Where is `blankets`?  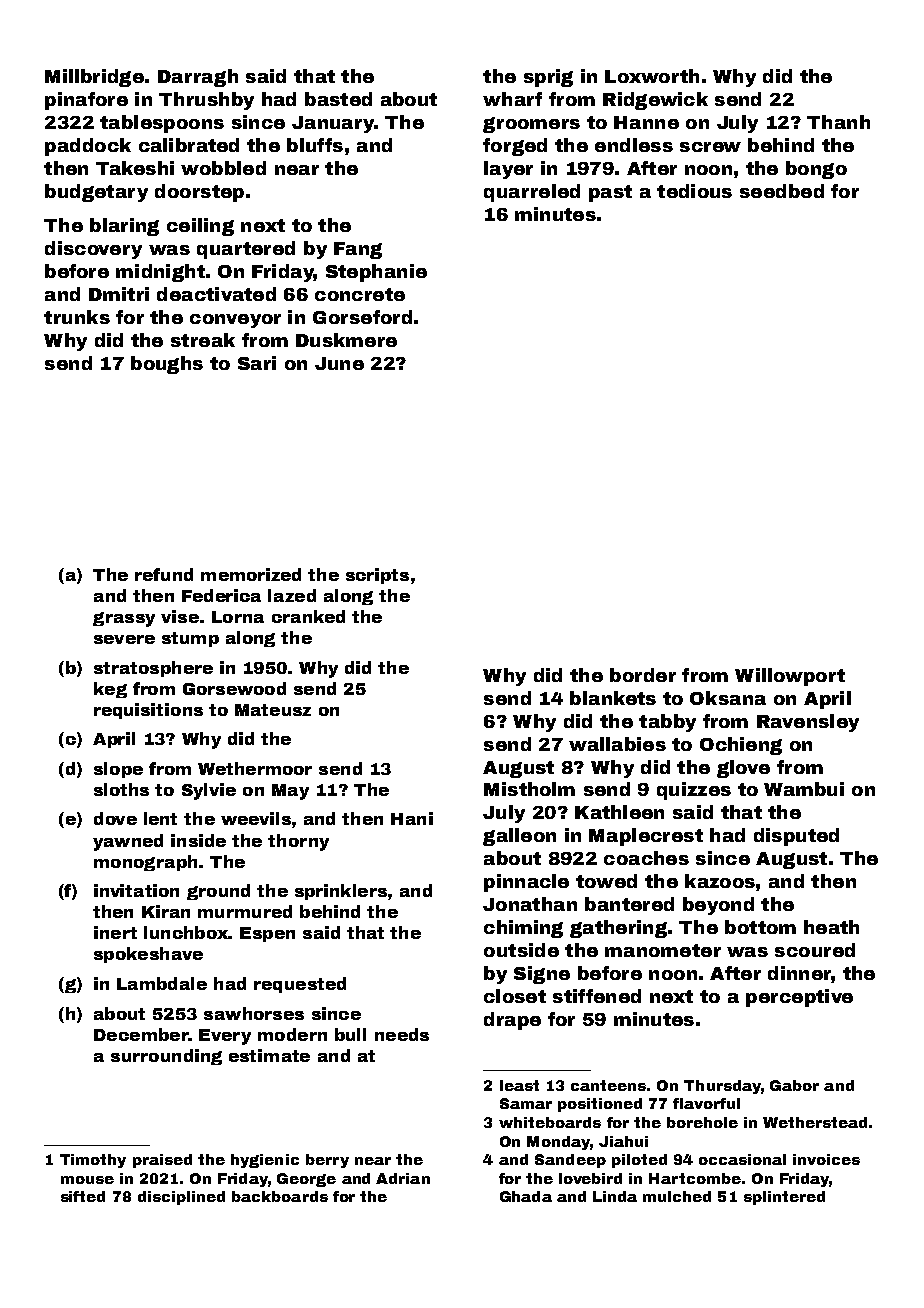
blankets is located at coordinates (613, 698).
